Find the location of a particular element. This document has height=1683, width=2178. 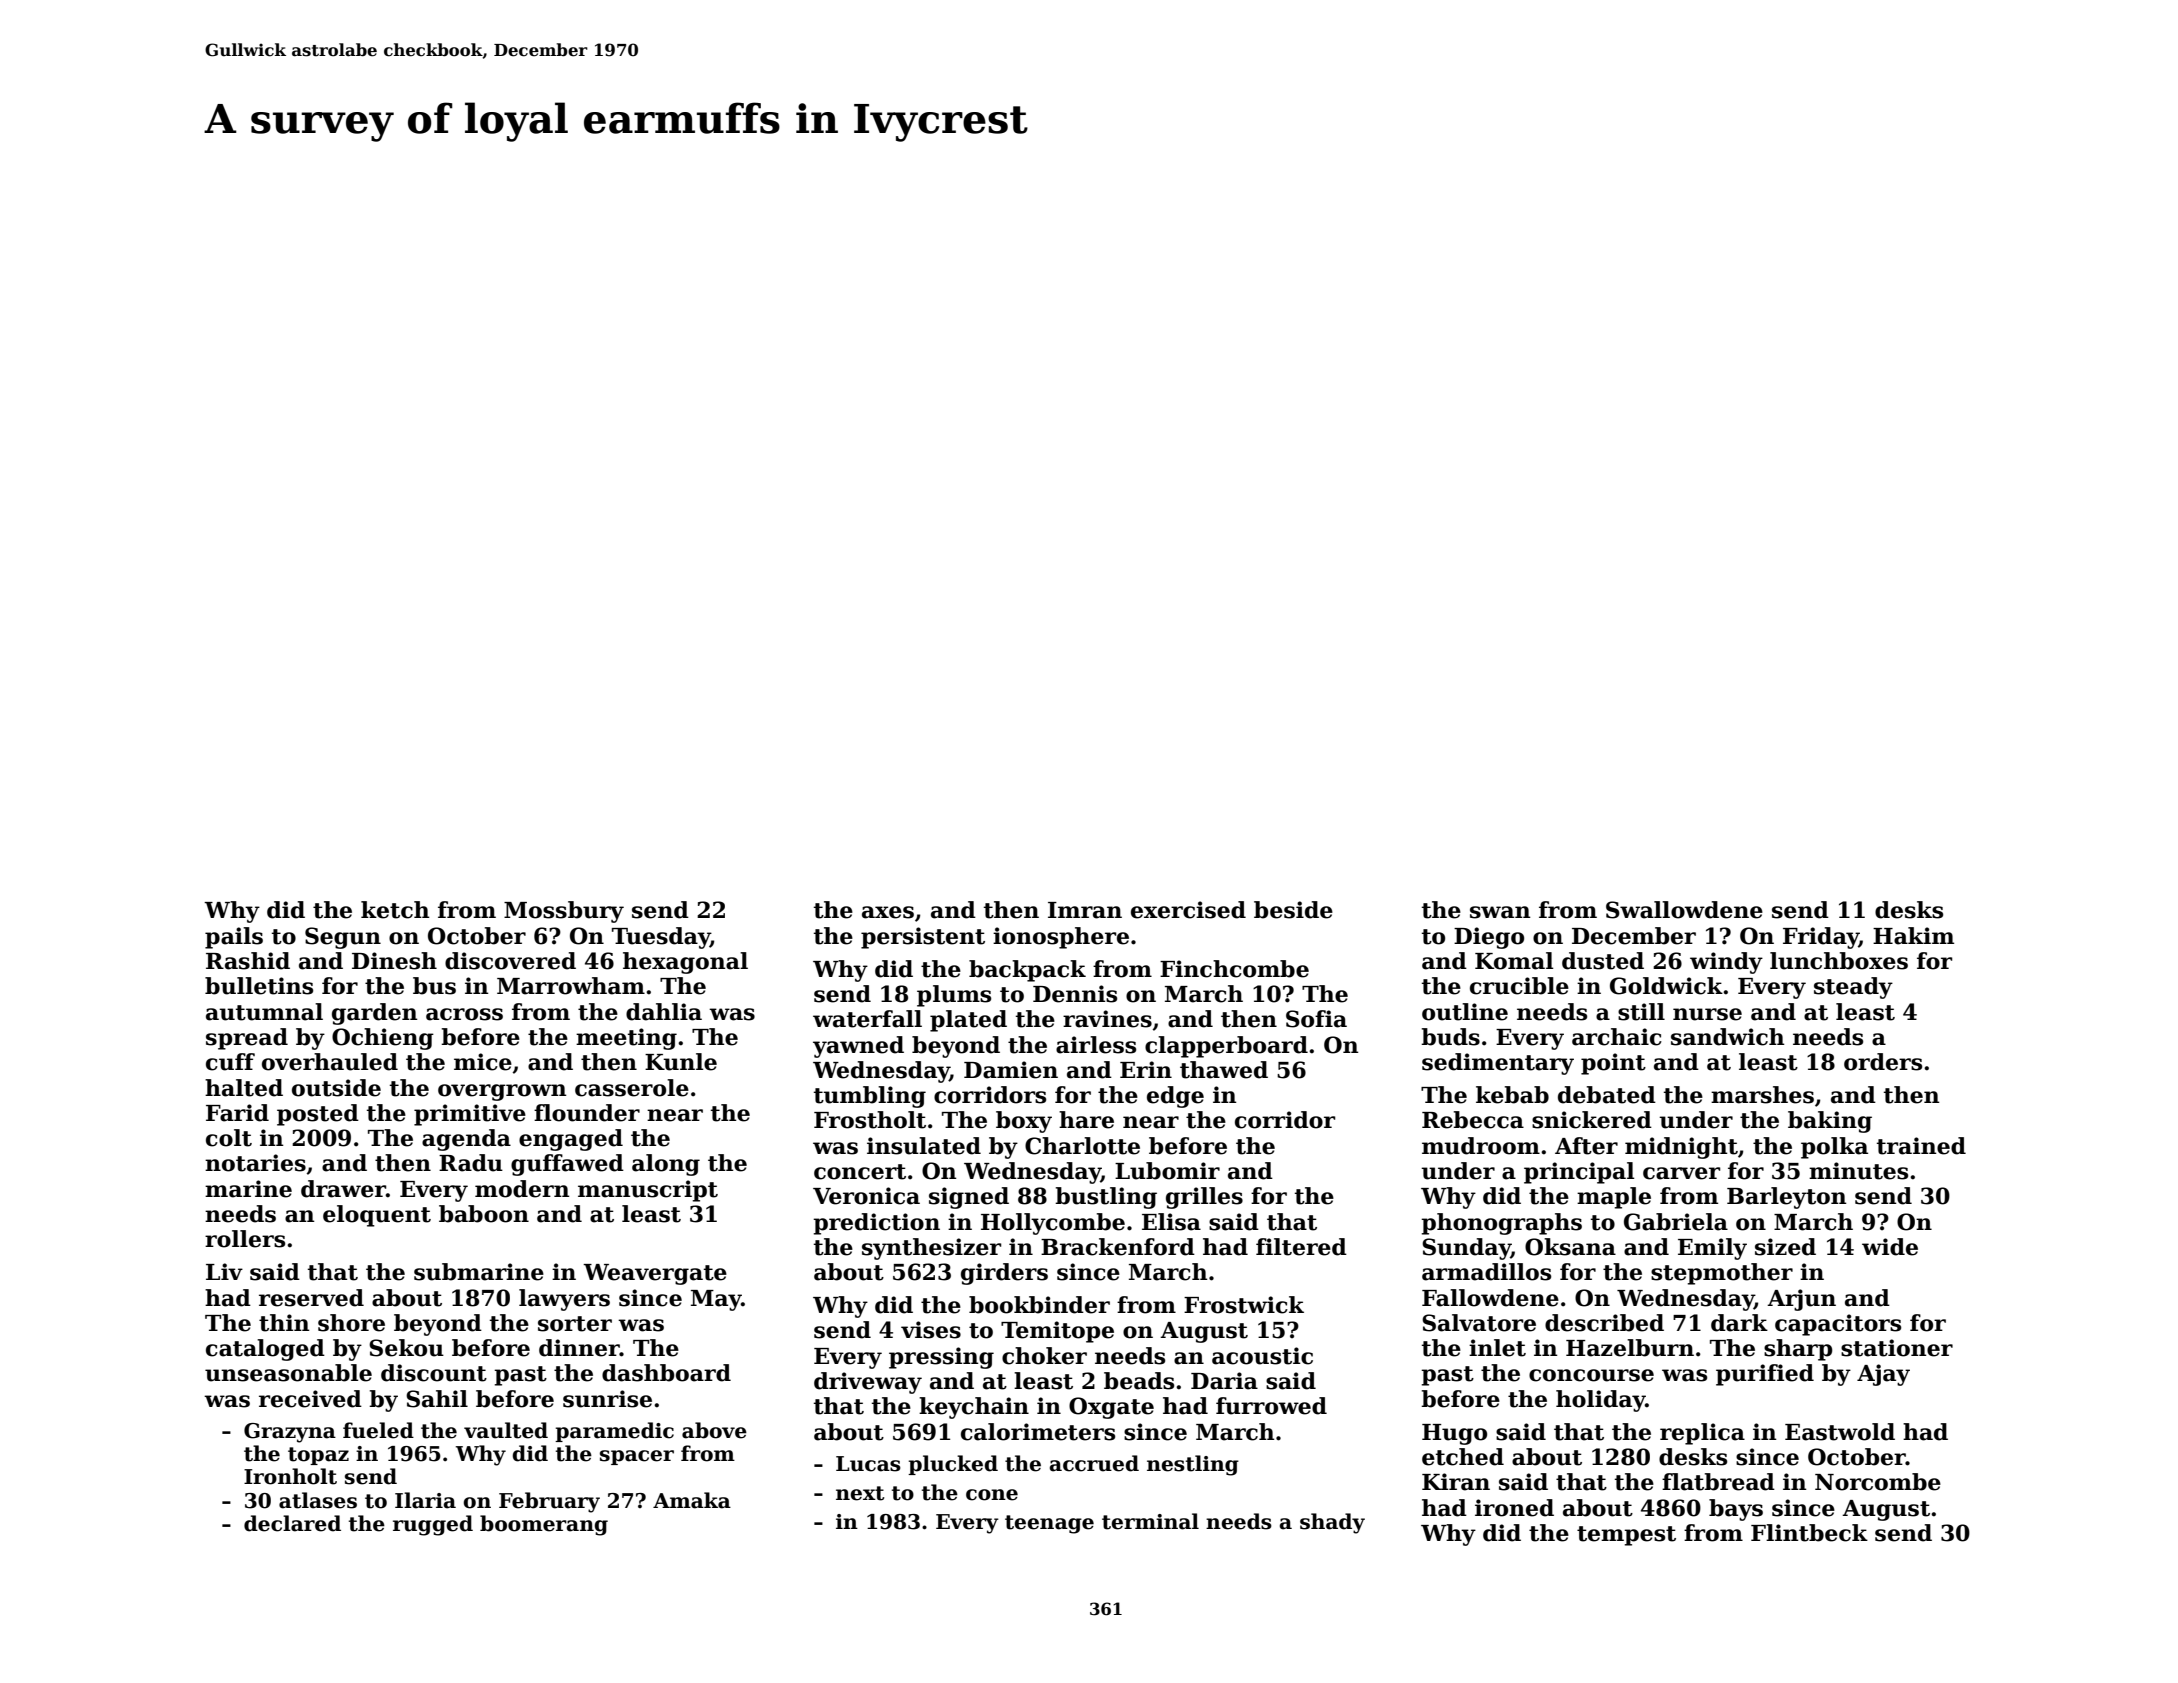

pails is located at coordinates (234, 938).
